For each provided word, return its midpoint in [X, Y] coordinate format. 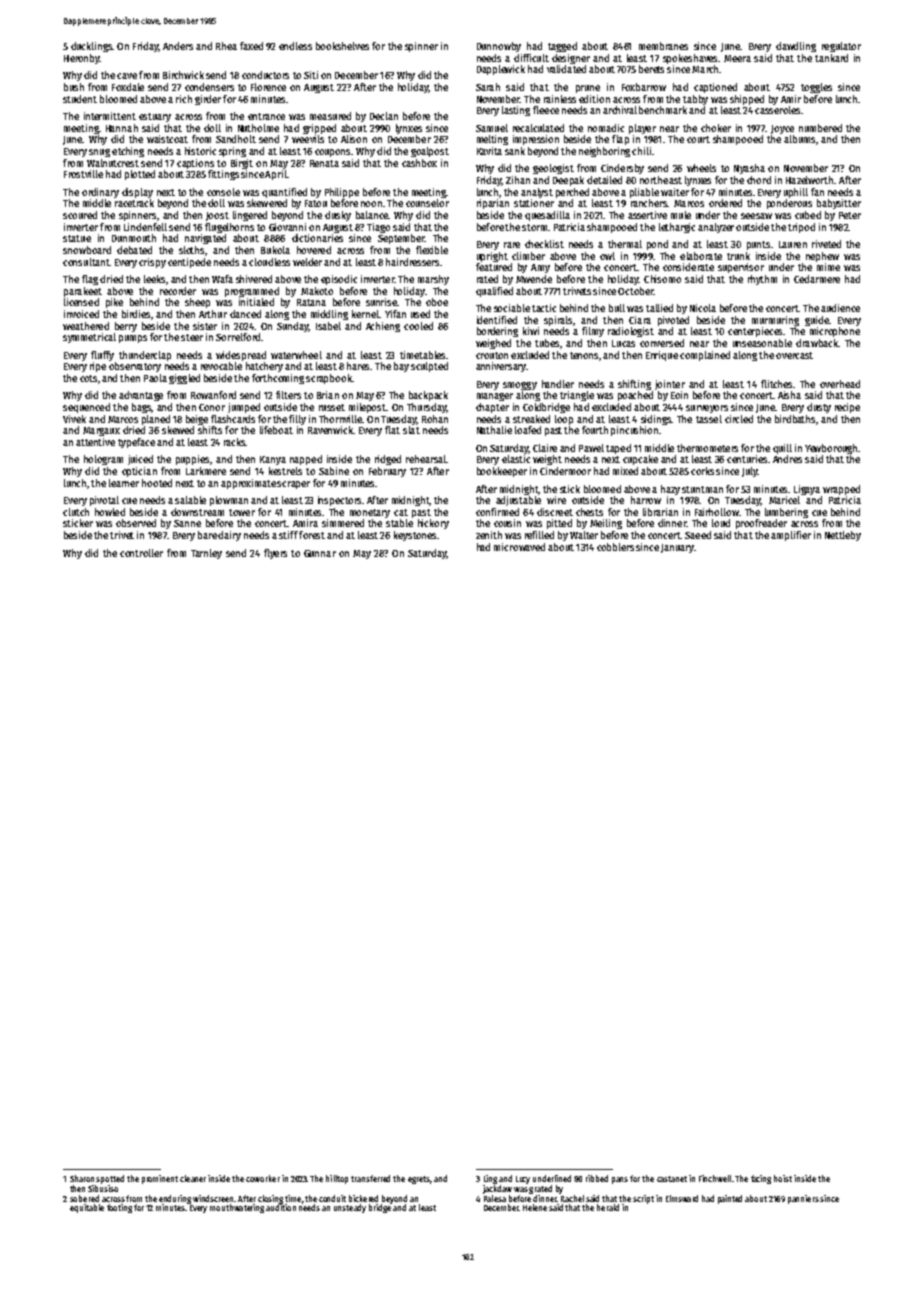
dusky [338, 216]
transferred [370, 1178]
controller [141, 553]
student [80, 99]
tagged [562, 47]
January [677, 548]
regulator [841, 47]
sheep [197, 303]
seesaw [756, 216]
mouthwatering [237, 1208]
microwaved [519, 547]
